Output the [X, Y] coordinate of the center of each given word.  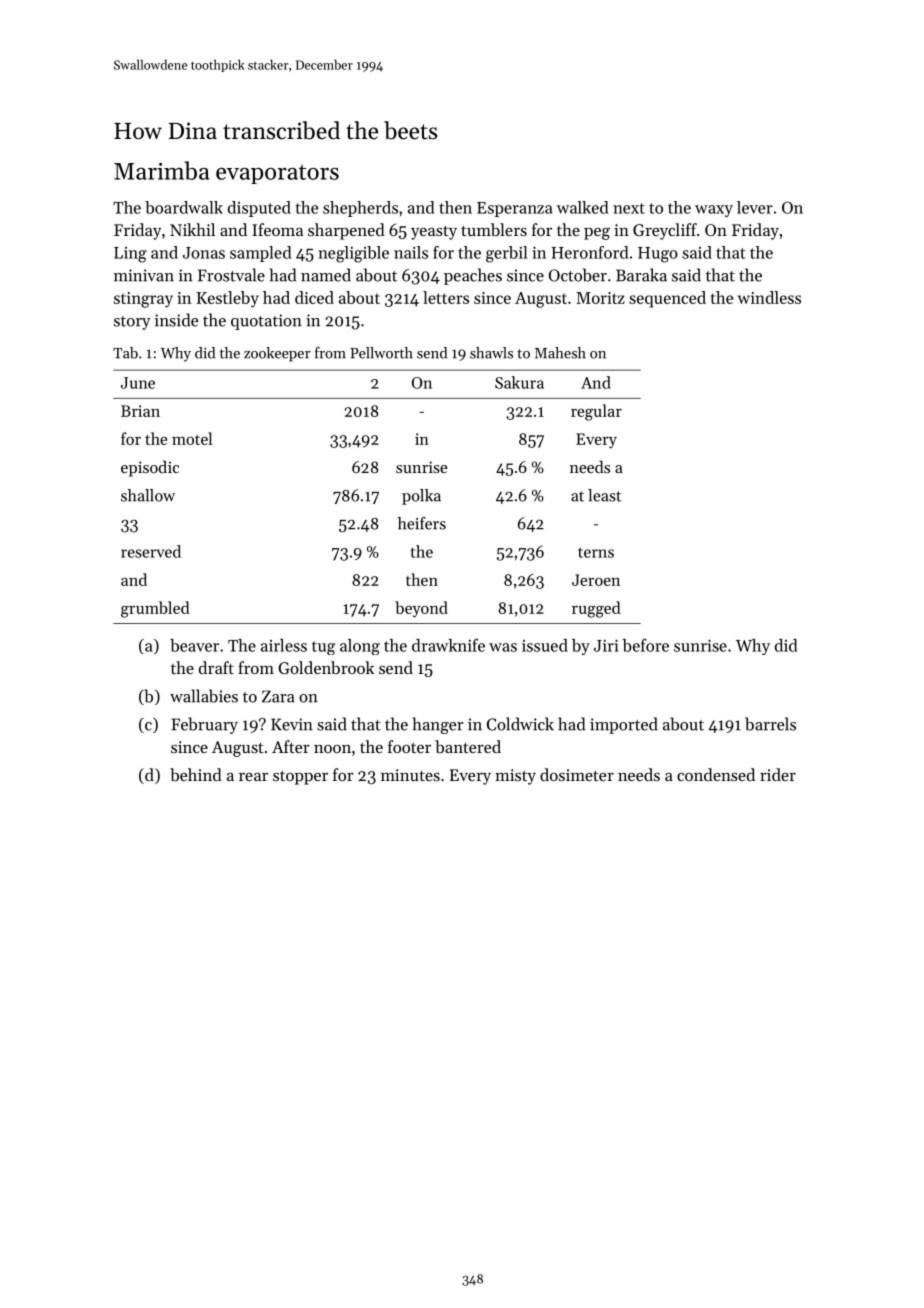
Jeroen [596, 580]
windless [769, 297]
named [326, 275]
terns [596, 552]
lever [755, 207]
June [138, 383]
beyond [421, 609]
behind [196, 774]
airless [284, 645]
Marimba [162, 170]
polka [421, 497]
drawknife [448, 645]
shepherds [360, 209]
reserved [151, 551]
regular [596, 412]
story [132, 323]
